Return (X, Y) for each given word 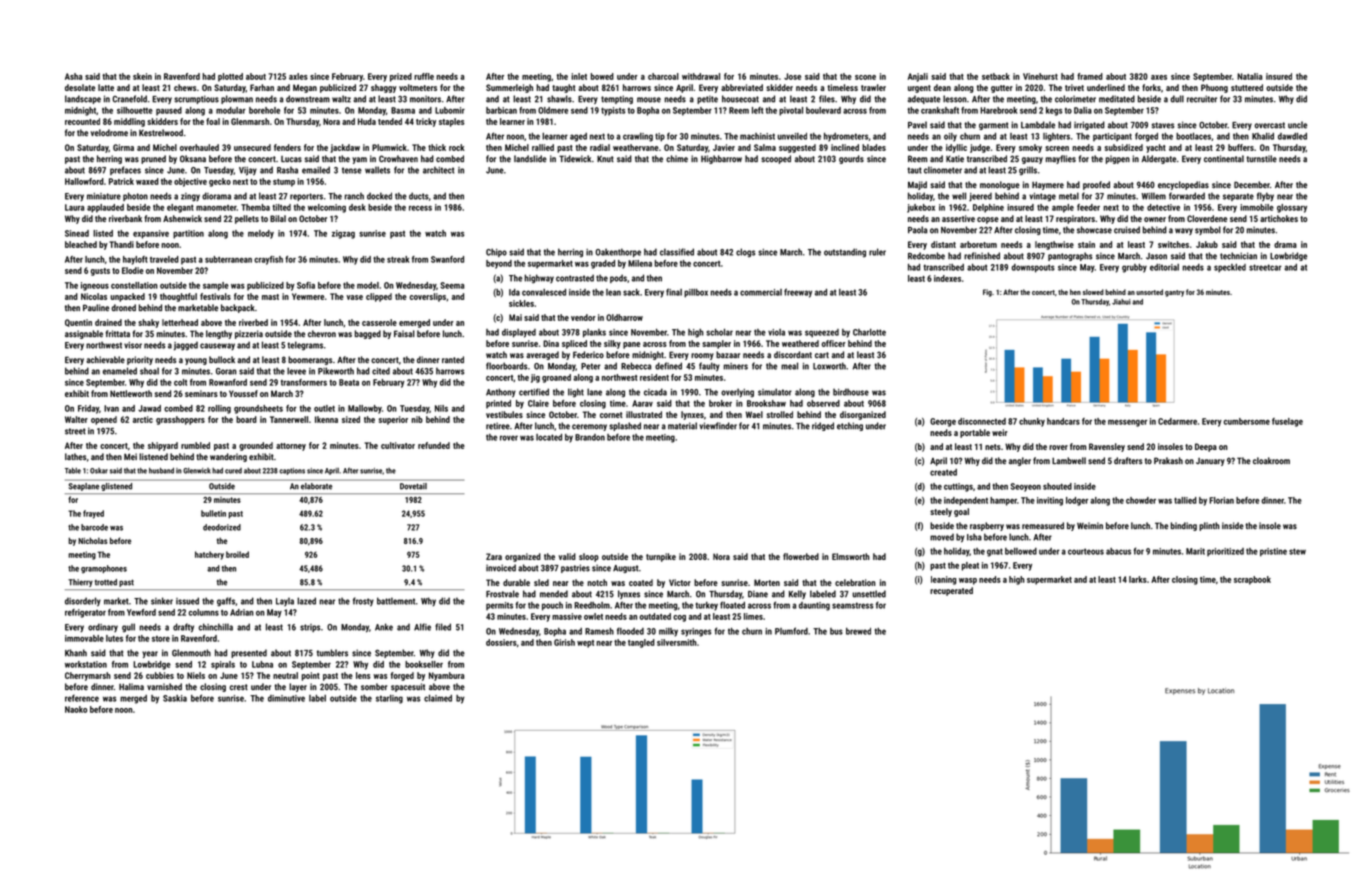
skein (142, 76)
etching (850, 426)
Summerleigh (509, 88)
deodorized (222, 527)
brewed (858, 631)
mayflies (1061, 159)
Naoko (76, 709)
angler (1020, 461)
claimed (438, 698)
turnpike (661, 557)
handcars (1063, 421)
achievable (105, 360)
